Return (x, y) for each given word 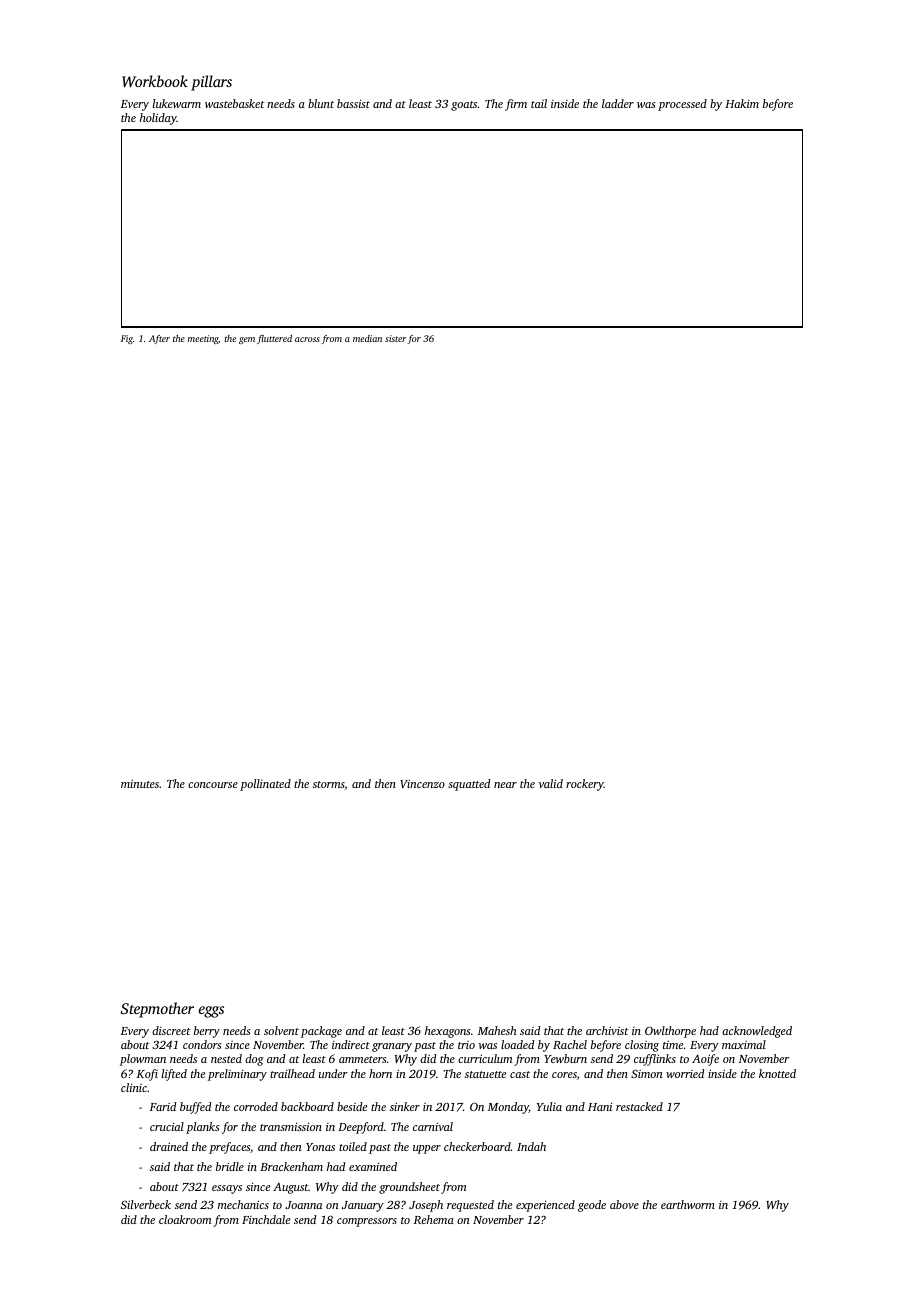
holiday (158, 119)
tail (539, 103)
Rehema (434, 1219)
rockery (585, 785)
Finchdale (266, 1219)
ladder (618, 103)
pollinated (265, 785)
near (505, 785)
